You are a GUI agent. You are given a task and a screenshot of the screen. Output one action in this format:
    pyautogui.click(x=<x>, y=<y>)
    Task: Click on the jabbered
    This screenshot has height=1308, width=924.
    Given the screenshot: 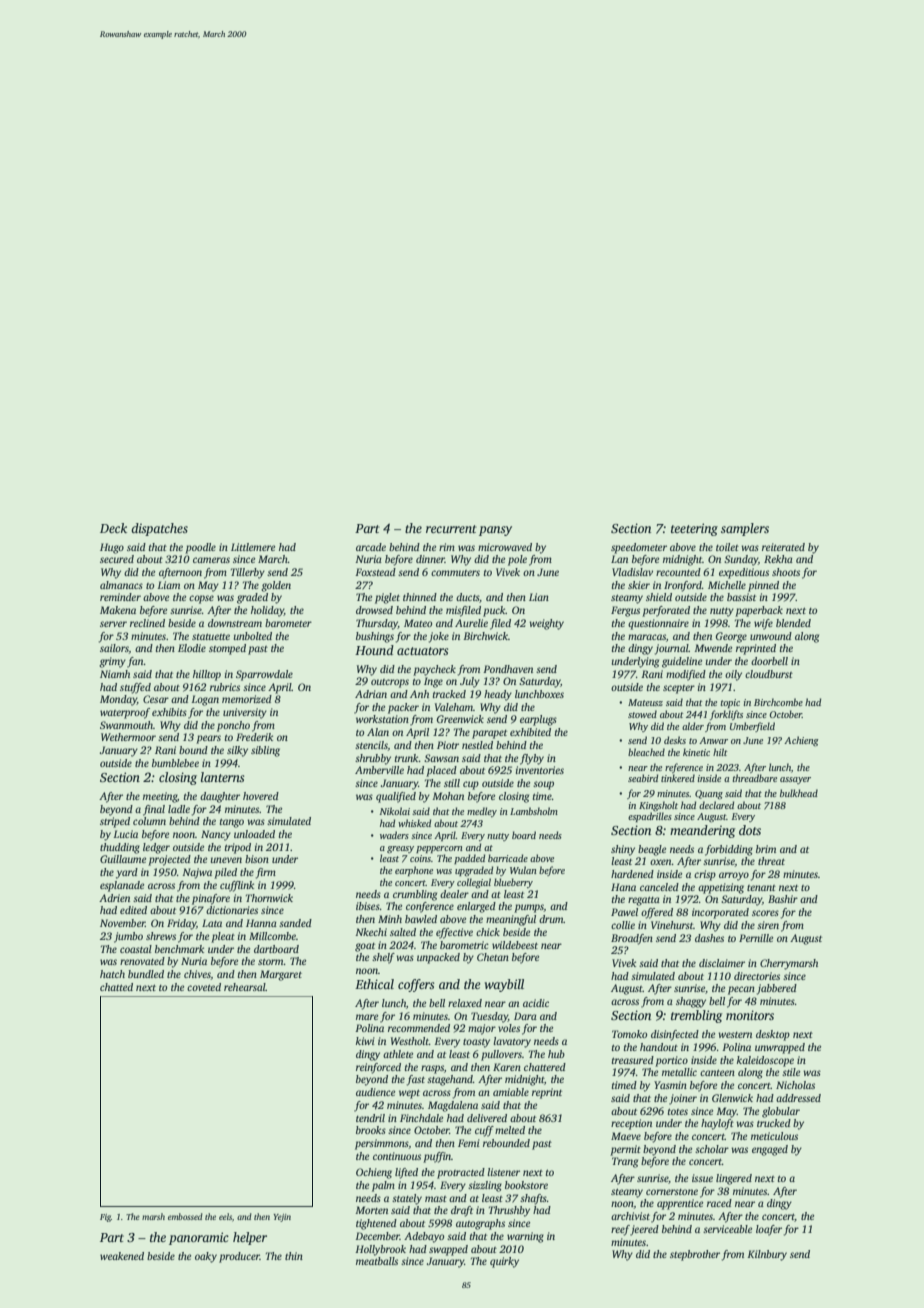 What is the action you would take?
    pyautogui.click(x=777, y=989)
